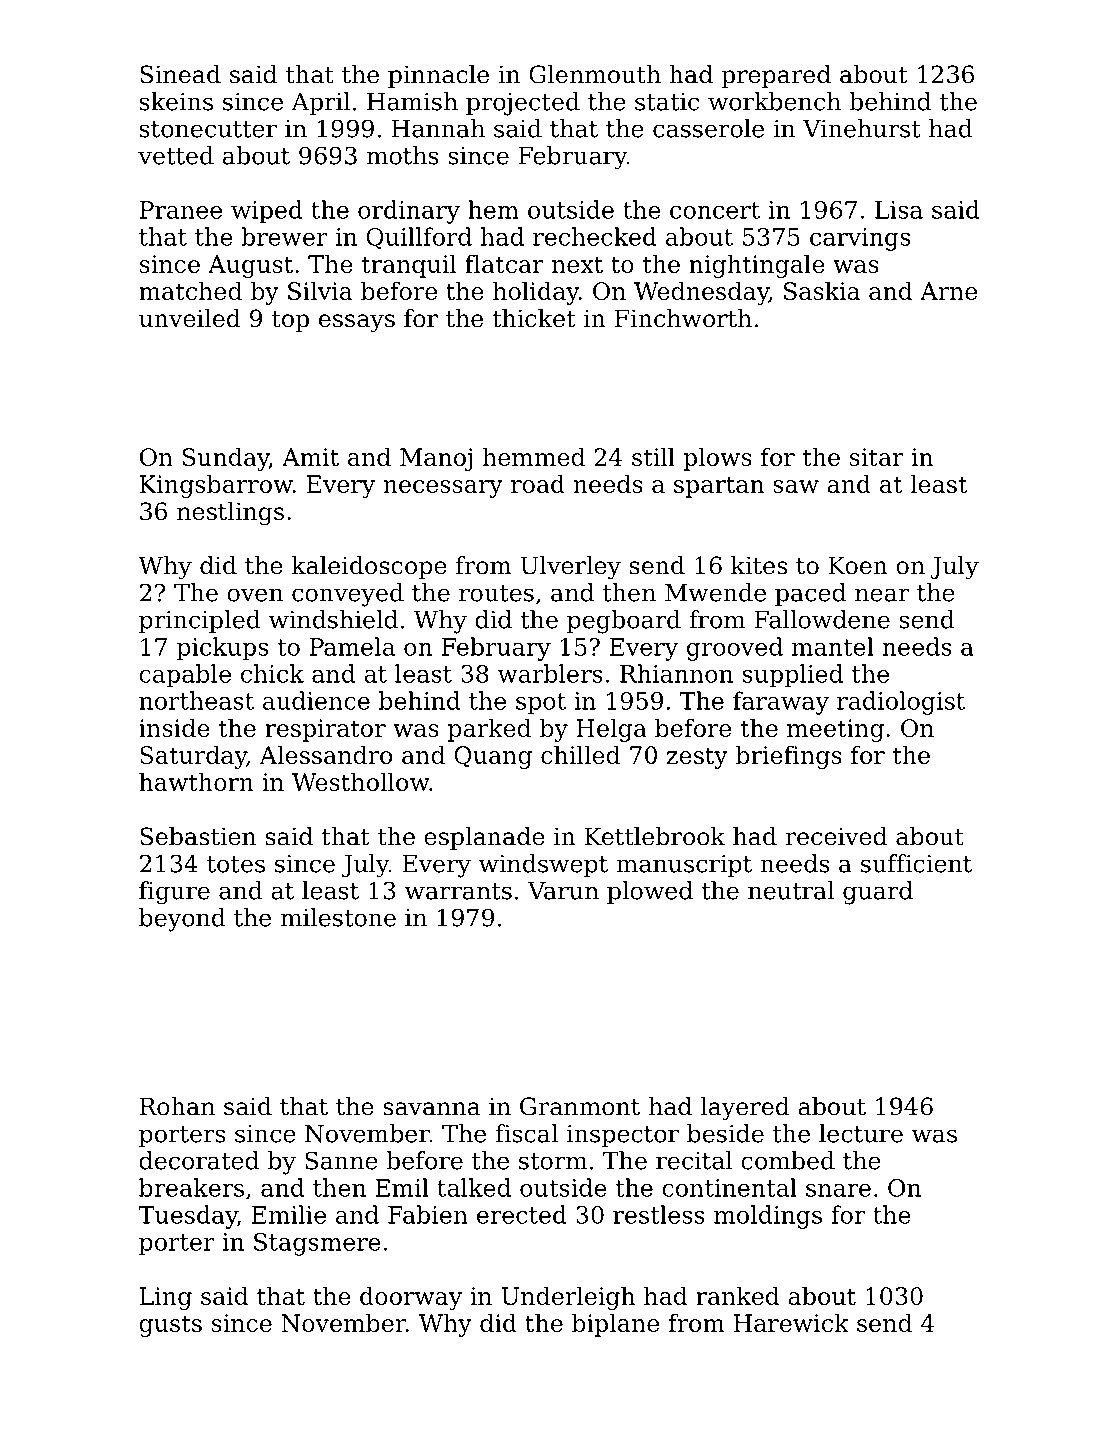 This screenshot has width=1119, height=1448. Describe the element at coordinates (199, 1160) in the screenshot. I see `decorated` at that location.
